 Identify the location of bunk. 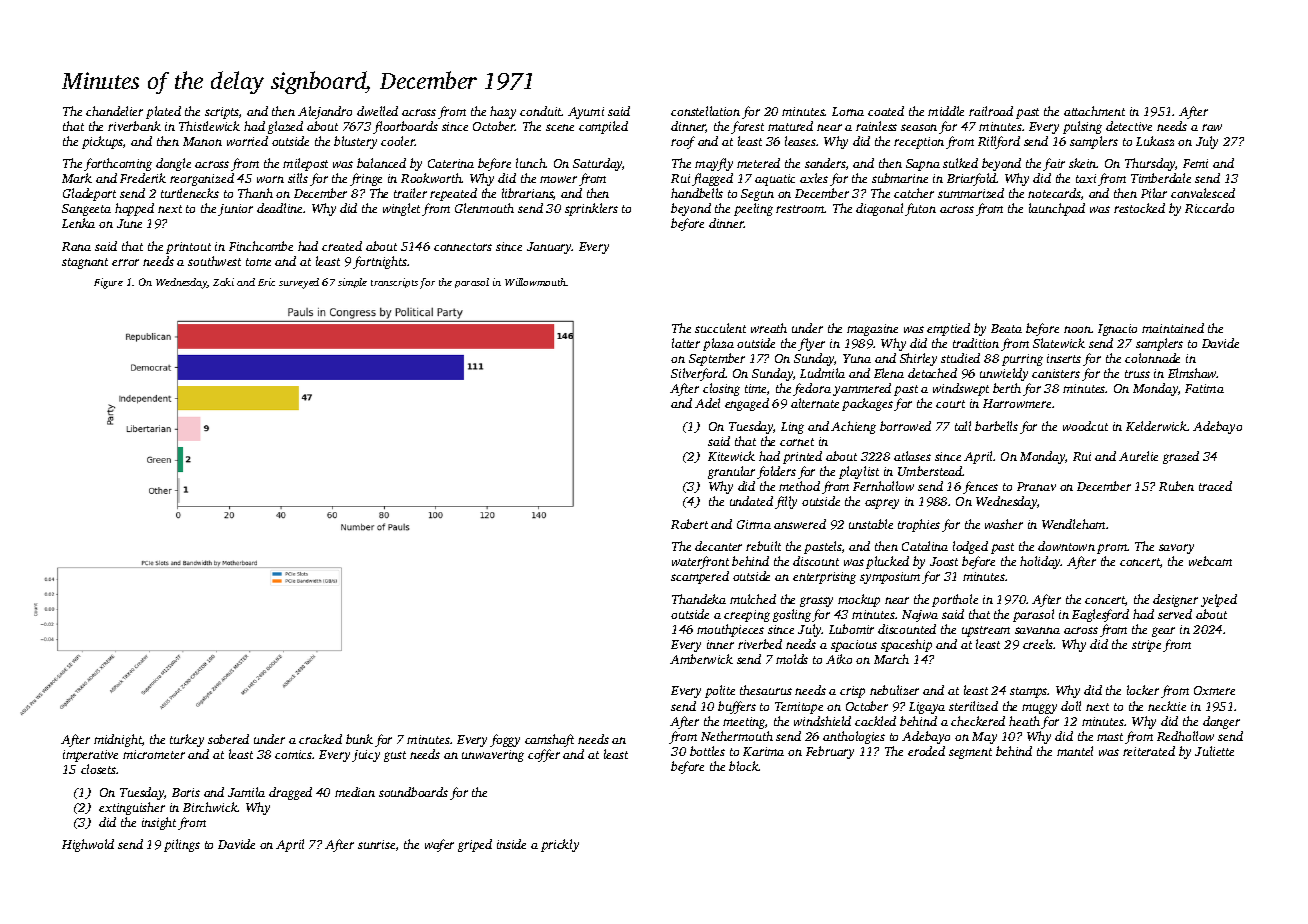
(359, 739).
